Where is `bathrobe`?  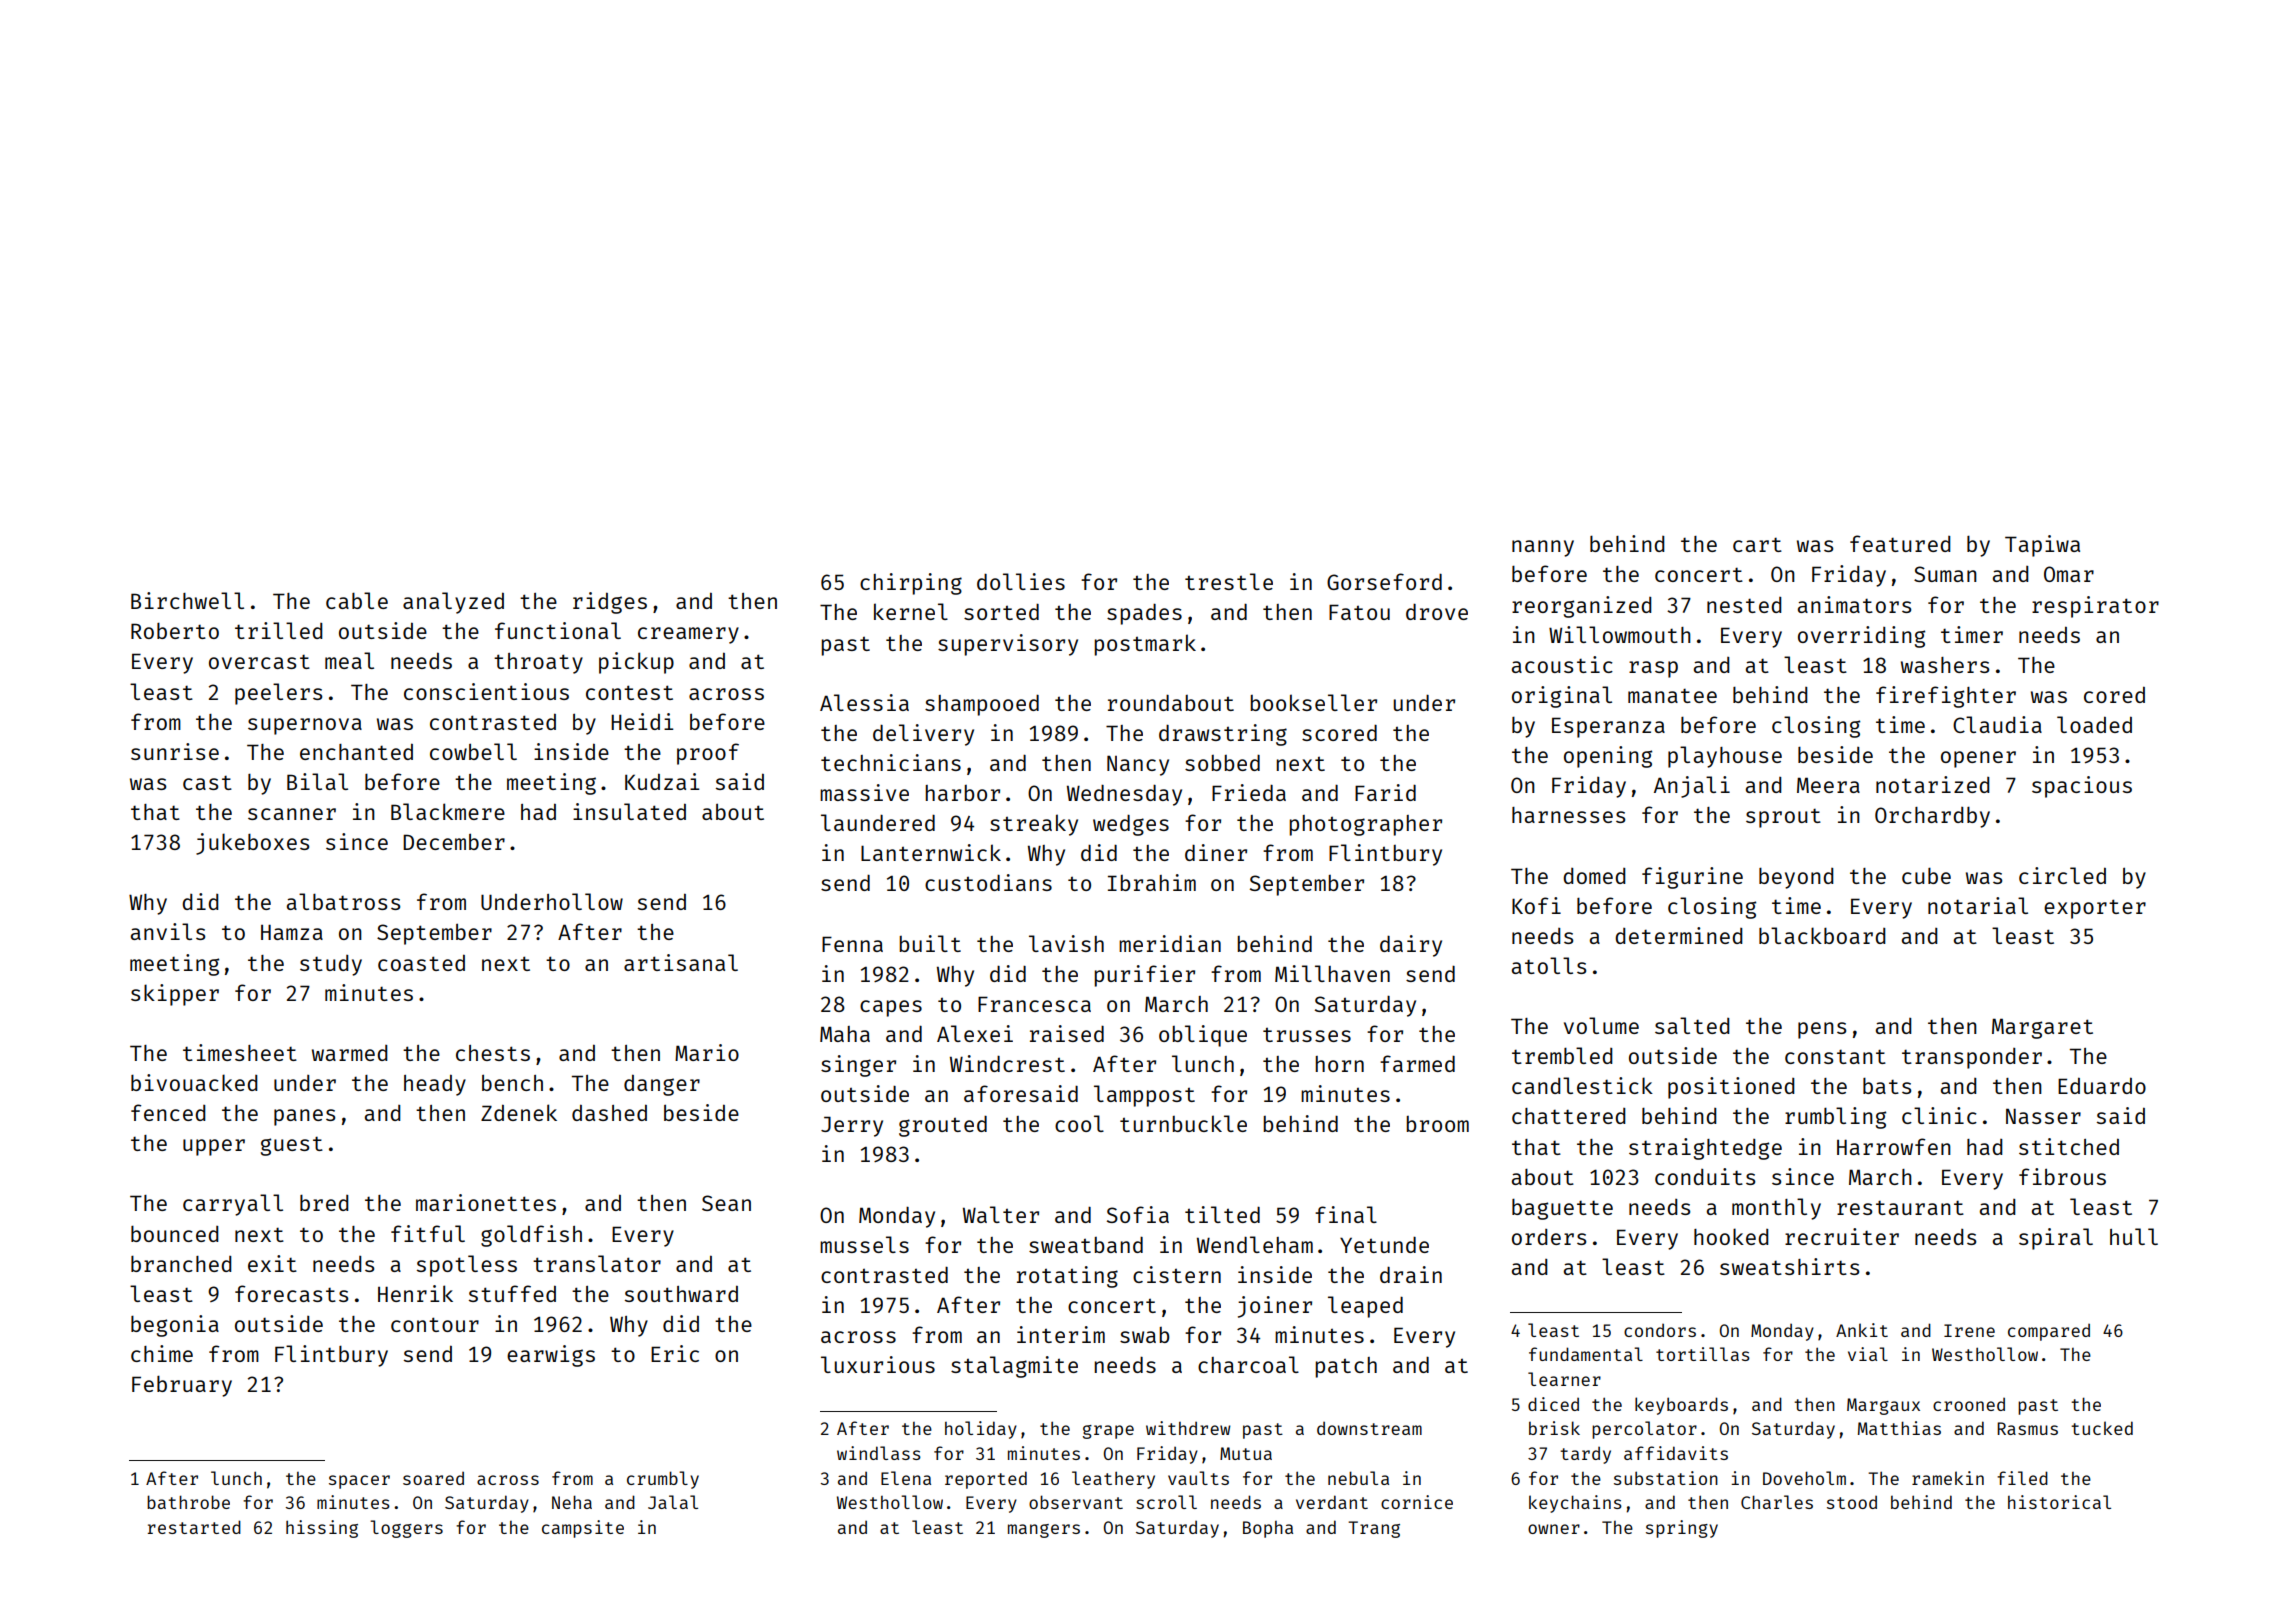 bathrobe is located at coordinates (188, 1502).
